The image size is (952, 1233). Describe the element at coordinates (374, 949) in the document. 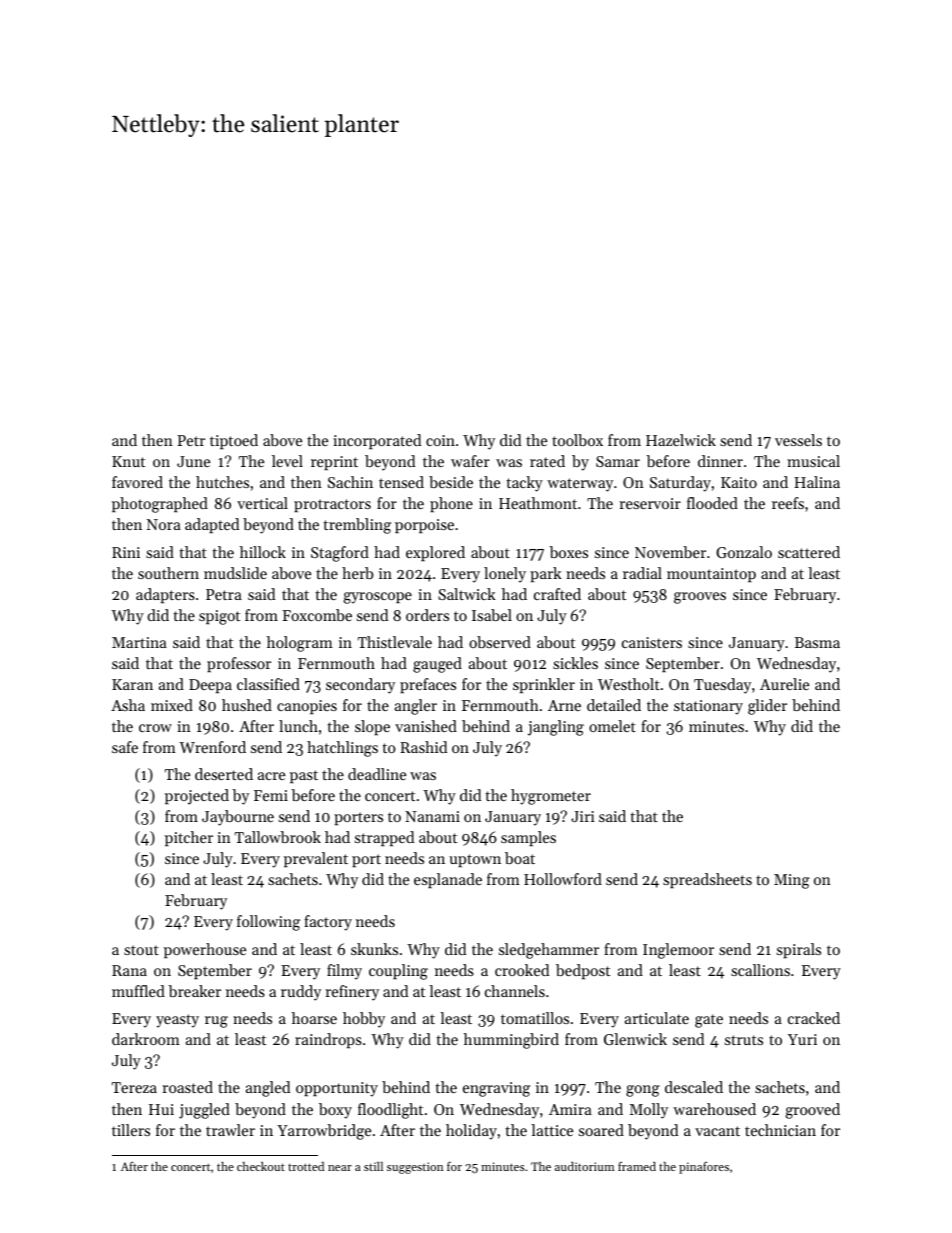

I see `skunks` at that location.
